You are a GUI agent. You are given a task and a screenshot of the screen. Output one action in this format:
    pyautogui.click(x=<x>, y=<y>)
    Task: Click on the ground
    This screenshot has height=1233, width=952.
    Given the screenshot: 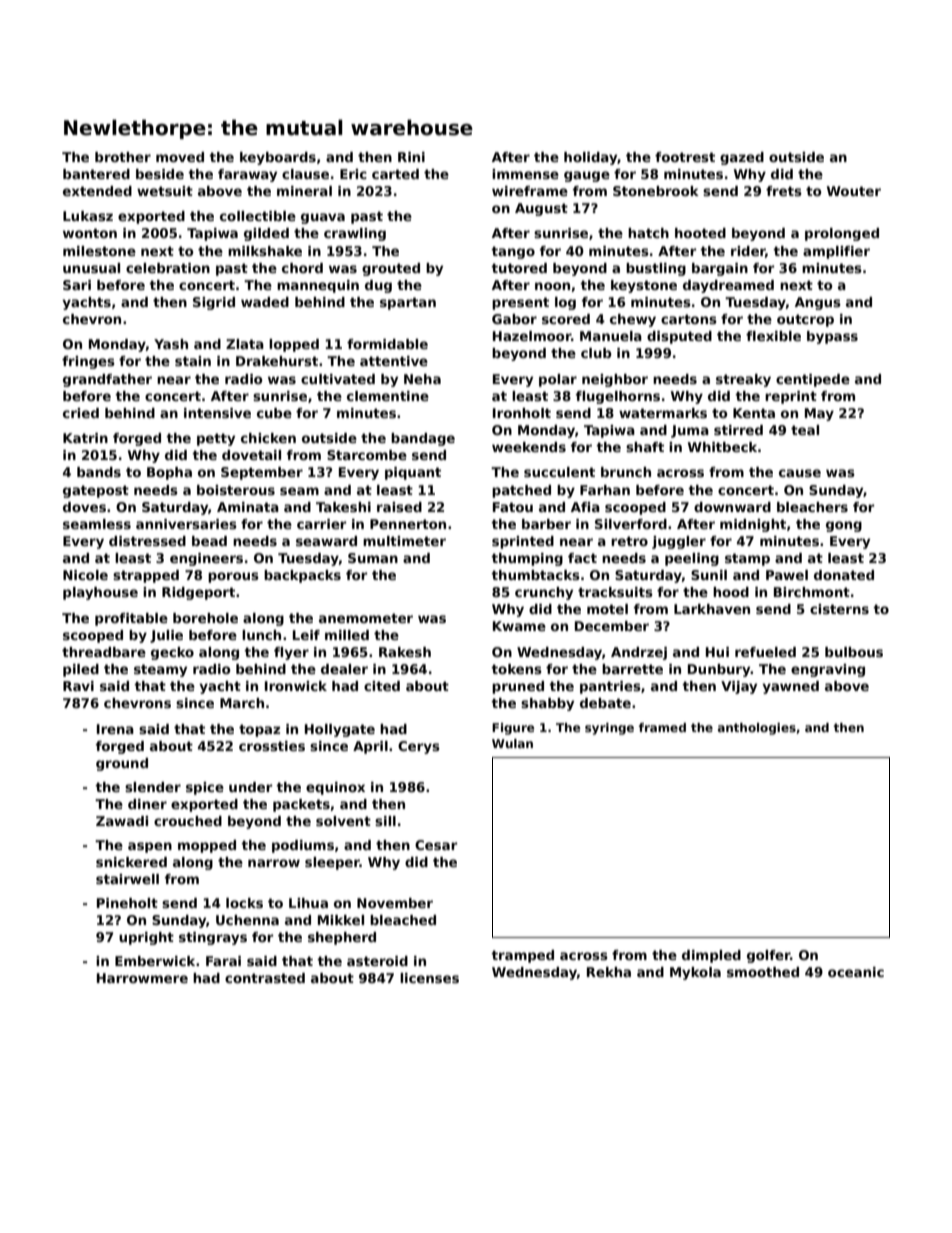 What is the action you would take?
    pyautogui.click(x=122, y=764)
